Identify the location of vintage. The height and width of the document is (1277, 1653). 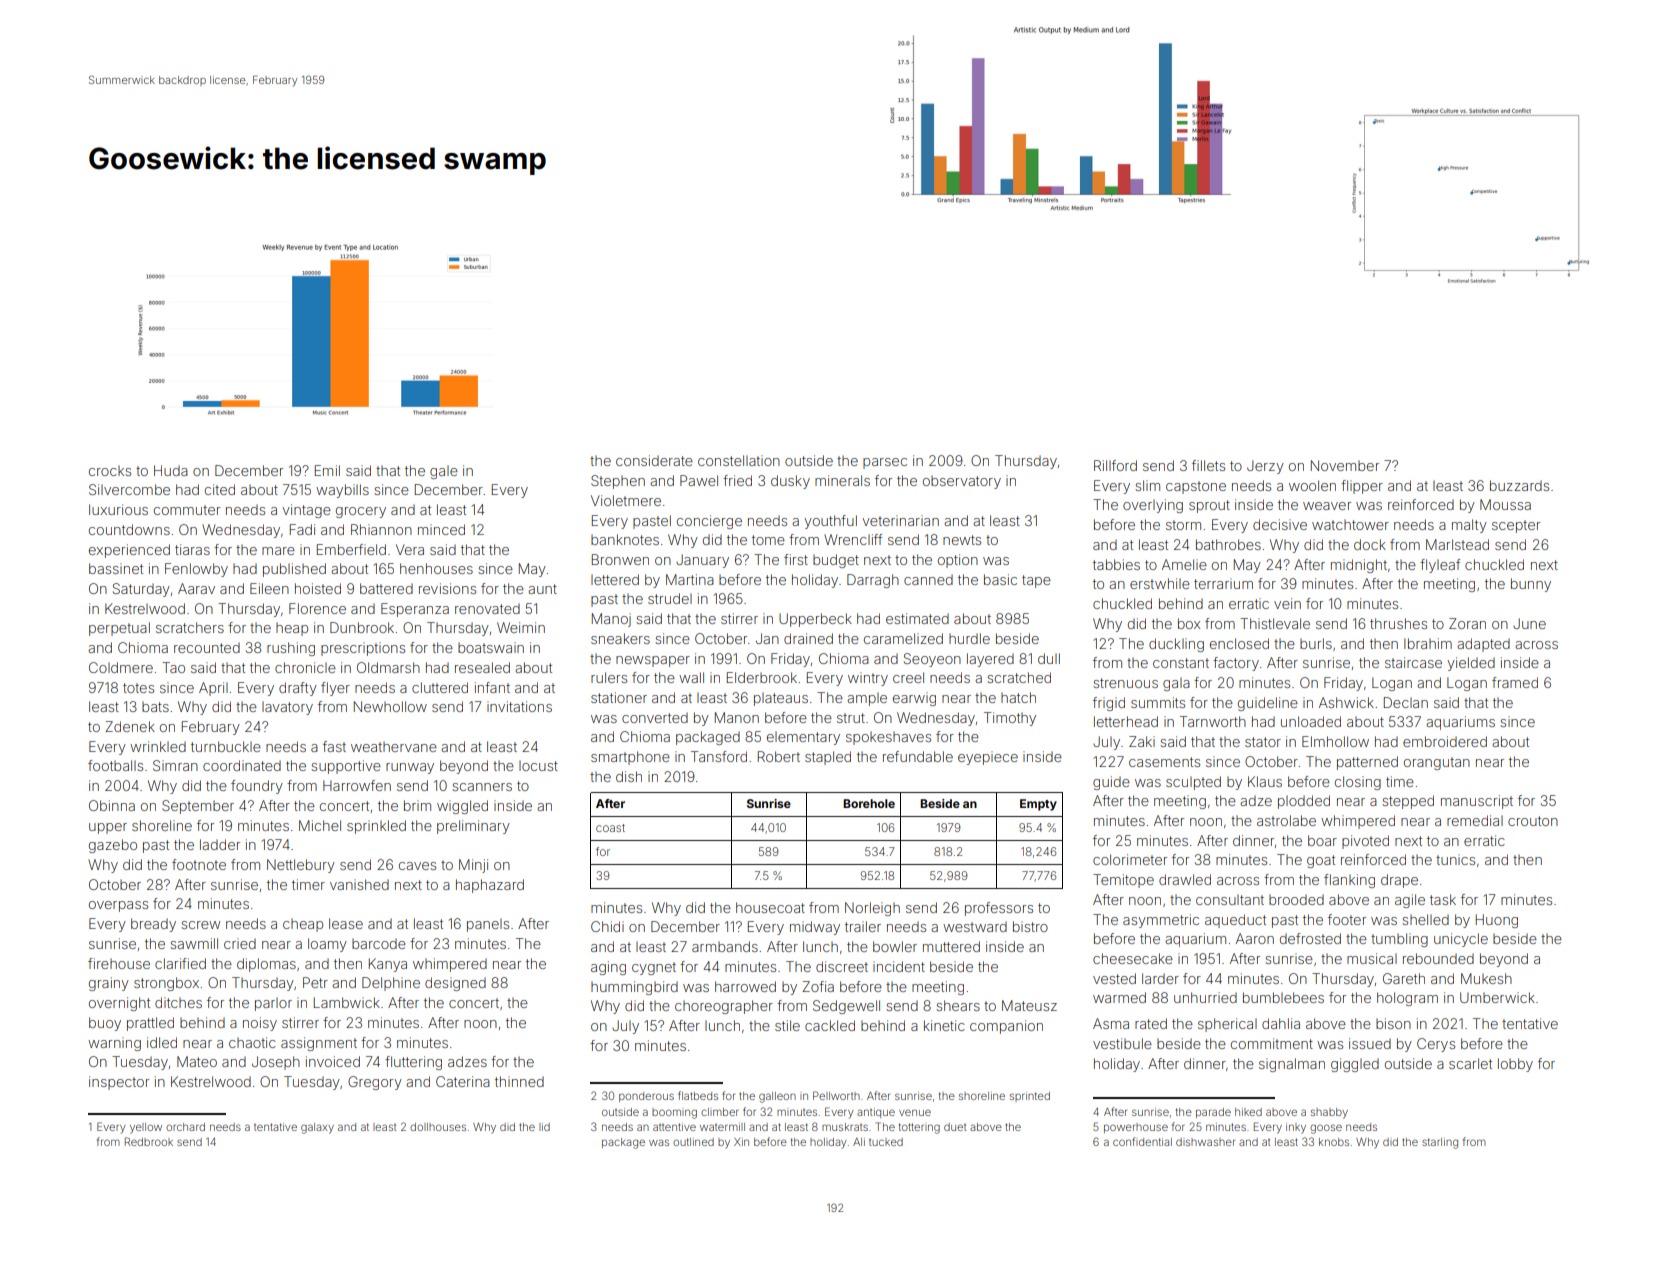
(306, 511).
